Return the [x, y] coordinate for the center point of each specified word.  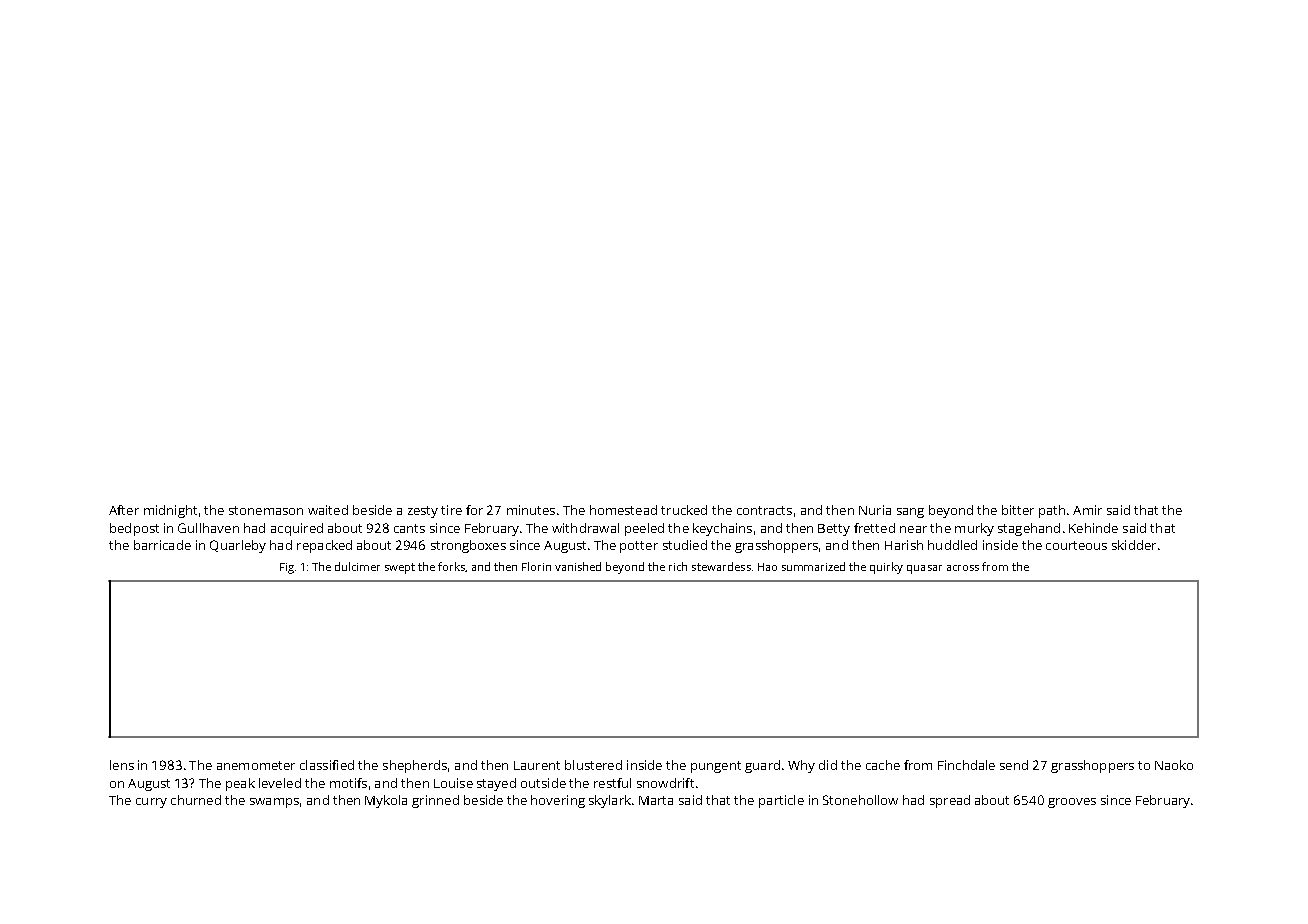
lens [122, 765]
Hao [767, 567]
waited [328, 510]
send [1014, 765]
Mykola [386, 801]
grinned [435, 801]
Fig [287, 568]
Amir [1087, 510]
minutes [531, 510]
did [828, 765]
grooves [1072, 803]
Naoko [1174, 765]
